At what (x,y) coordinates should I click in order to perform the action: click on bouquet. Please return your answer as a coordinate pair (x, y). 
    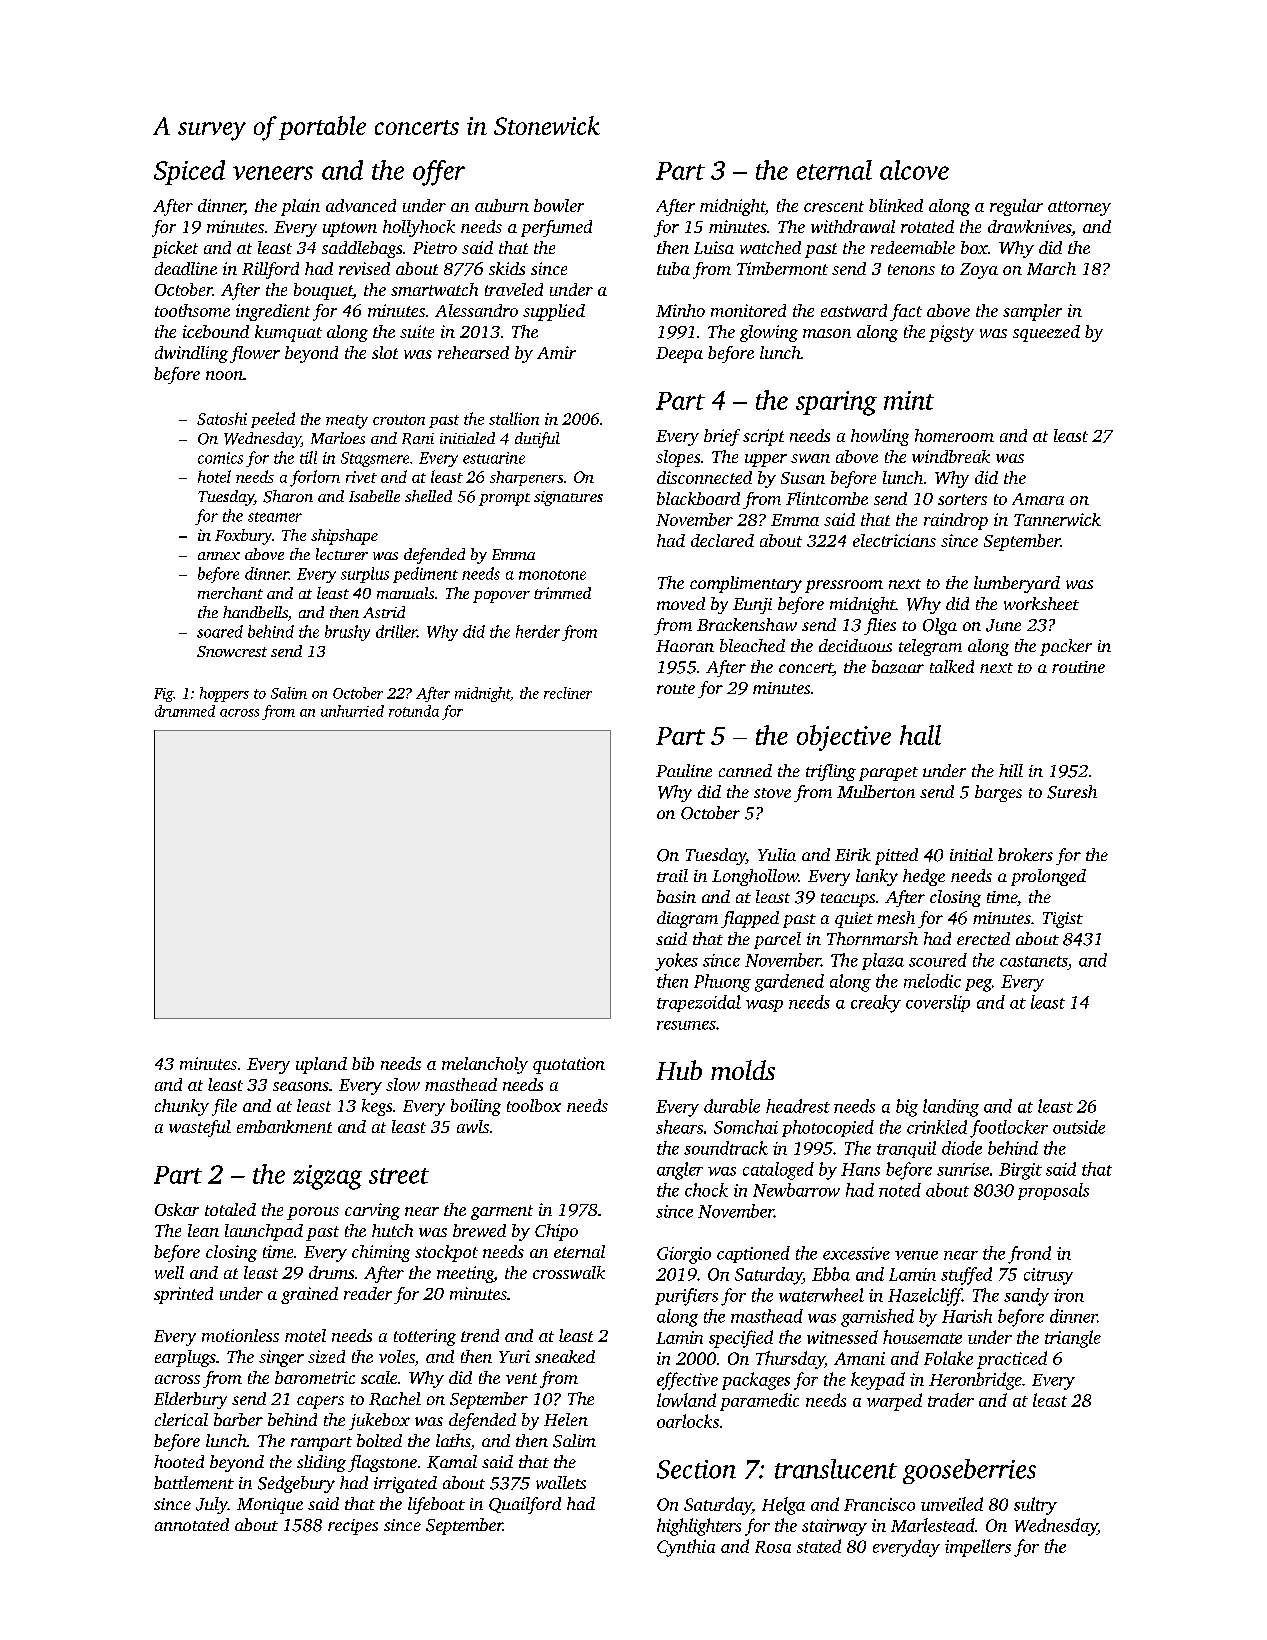
    Looking at the image, I should click on (323, 291).
